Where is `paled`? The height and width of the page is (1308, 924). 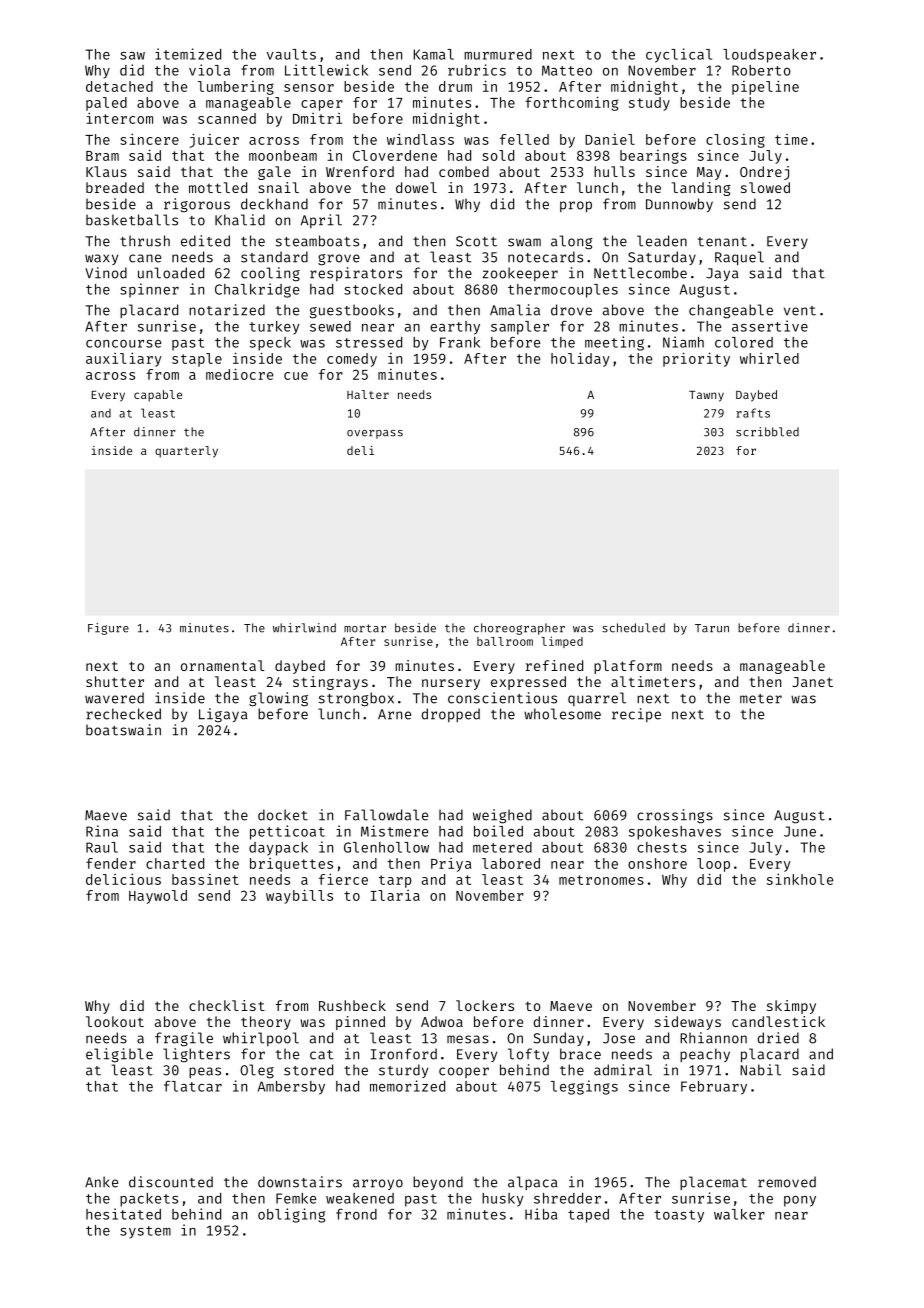
paled is located at coordinates (106, 104).
